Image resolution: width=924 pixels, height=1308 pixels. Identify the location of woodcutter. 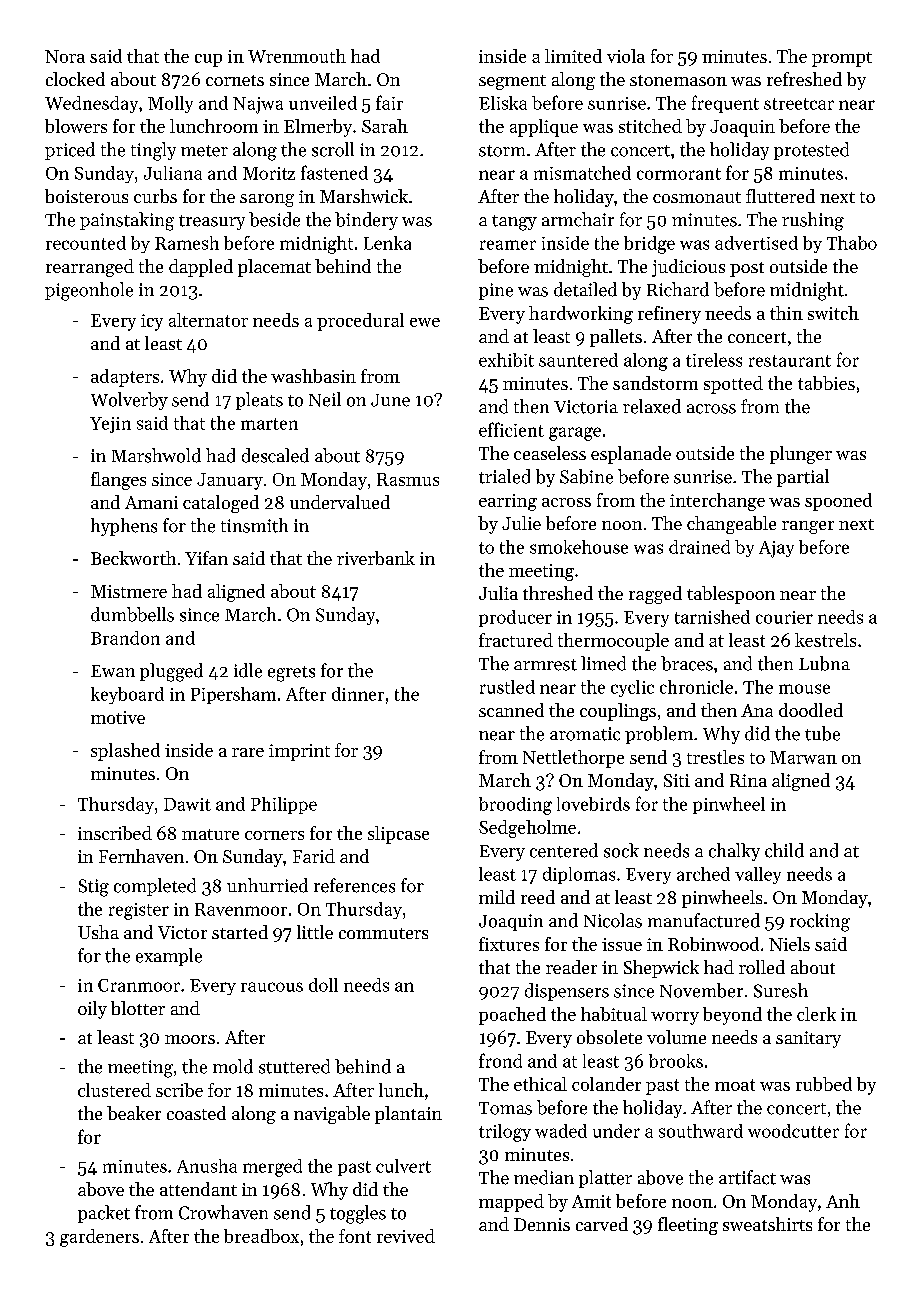
(793, 1131).
